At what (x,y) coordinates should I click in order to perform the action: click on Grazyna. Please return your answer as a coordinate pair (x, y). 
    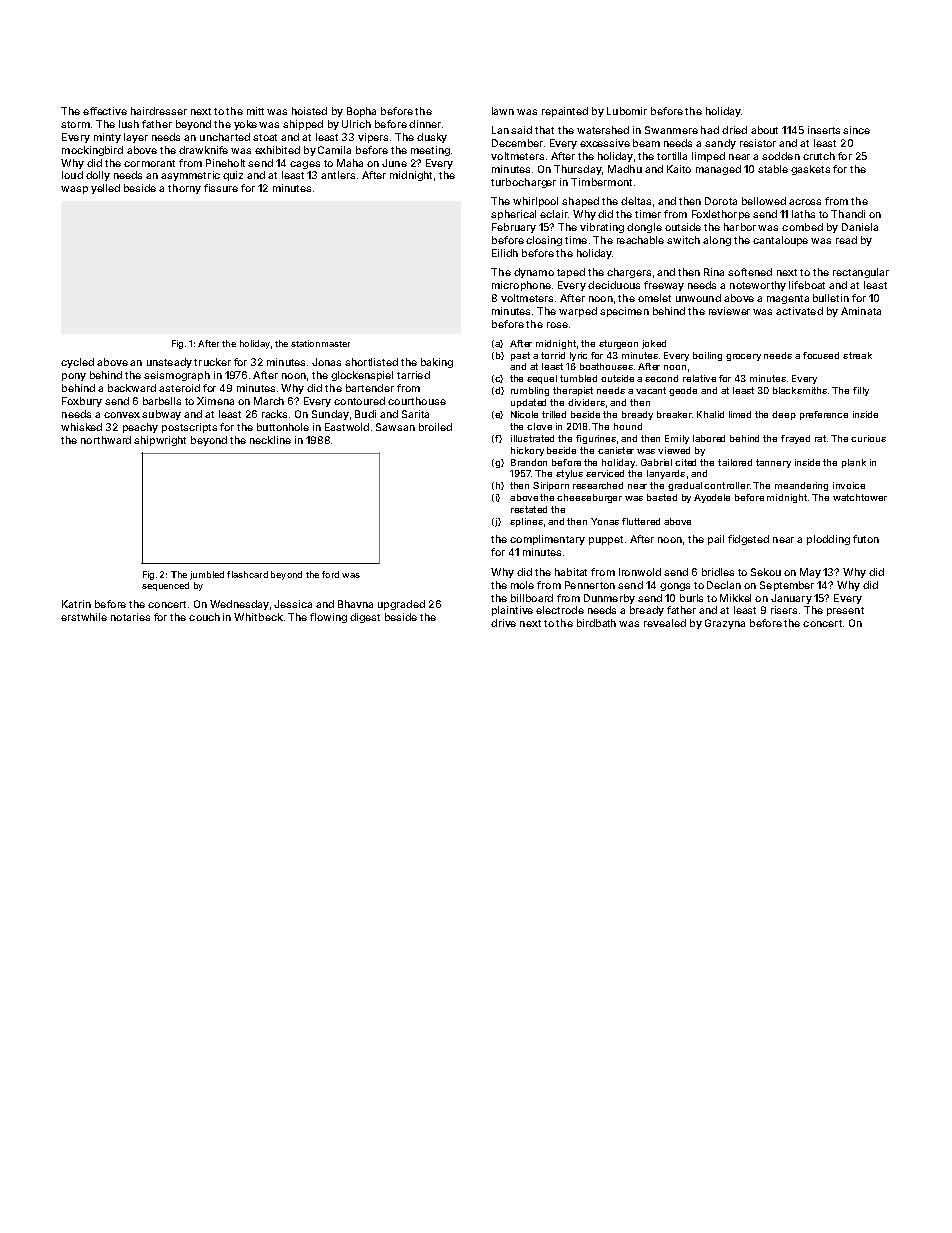
    Looking at the image, I should click on (725, 624).
